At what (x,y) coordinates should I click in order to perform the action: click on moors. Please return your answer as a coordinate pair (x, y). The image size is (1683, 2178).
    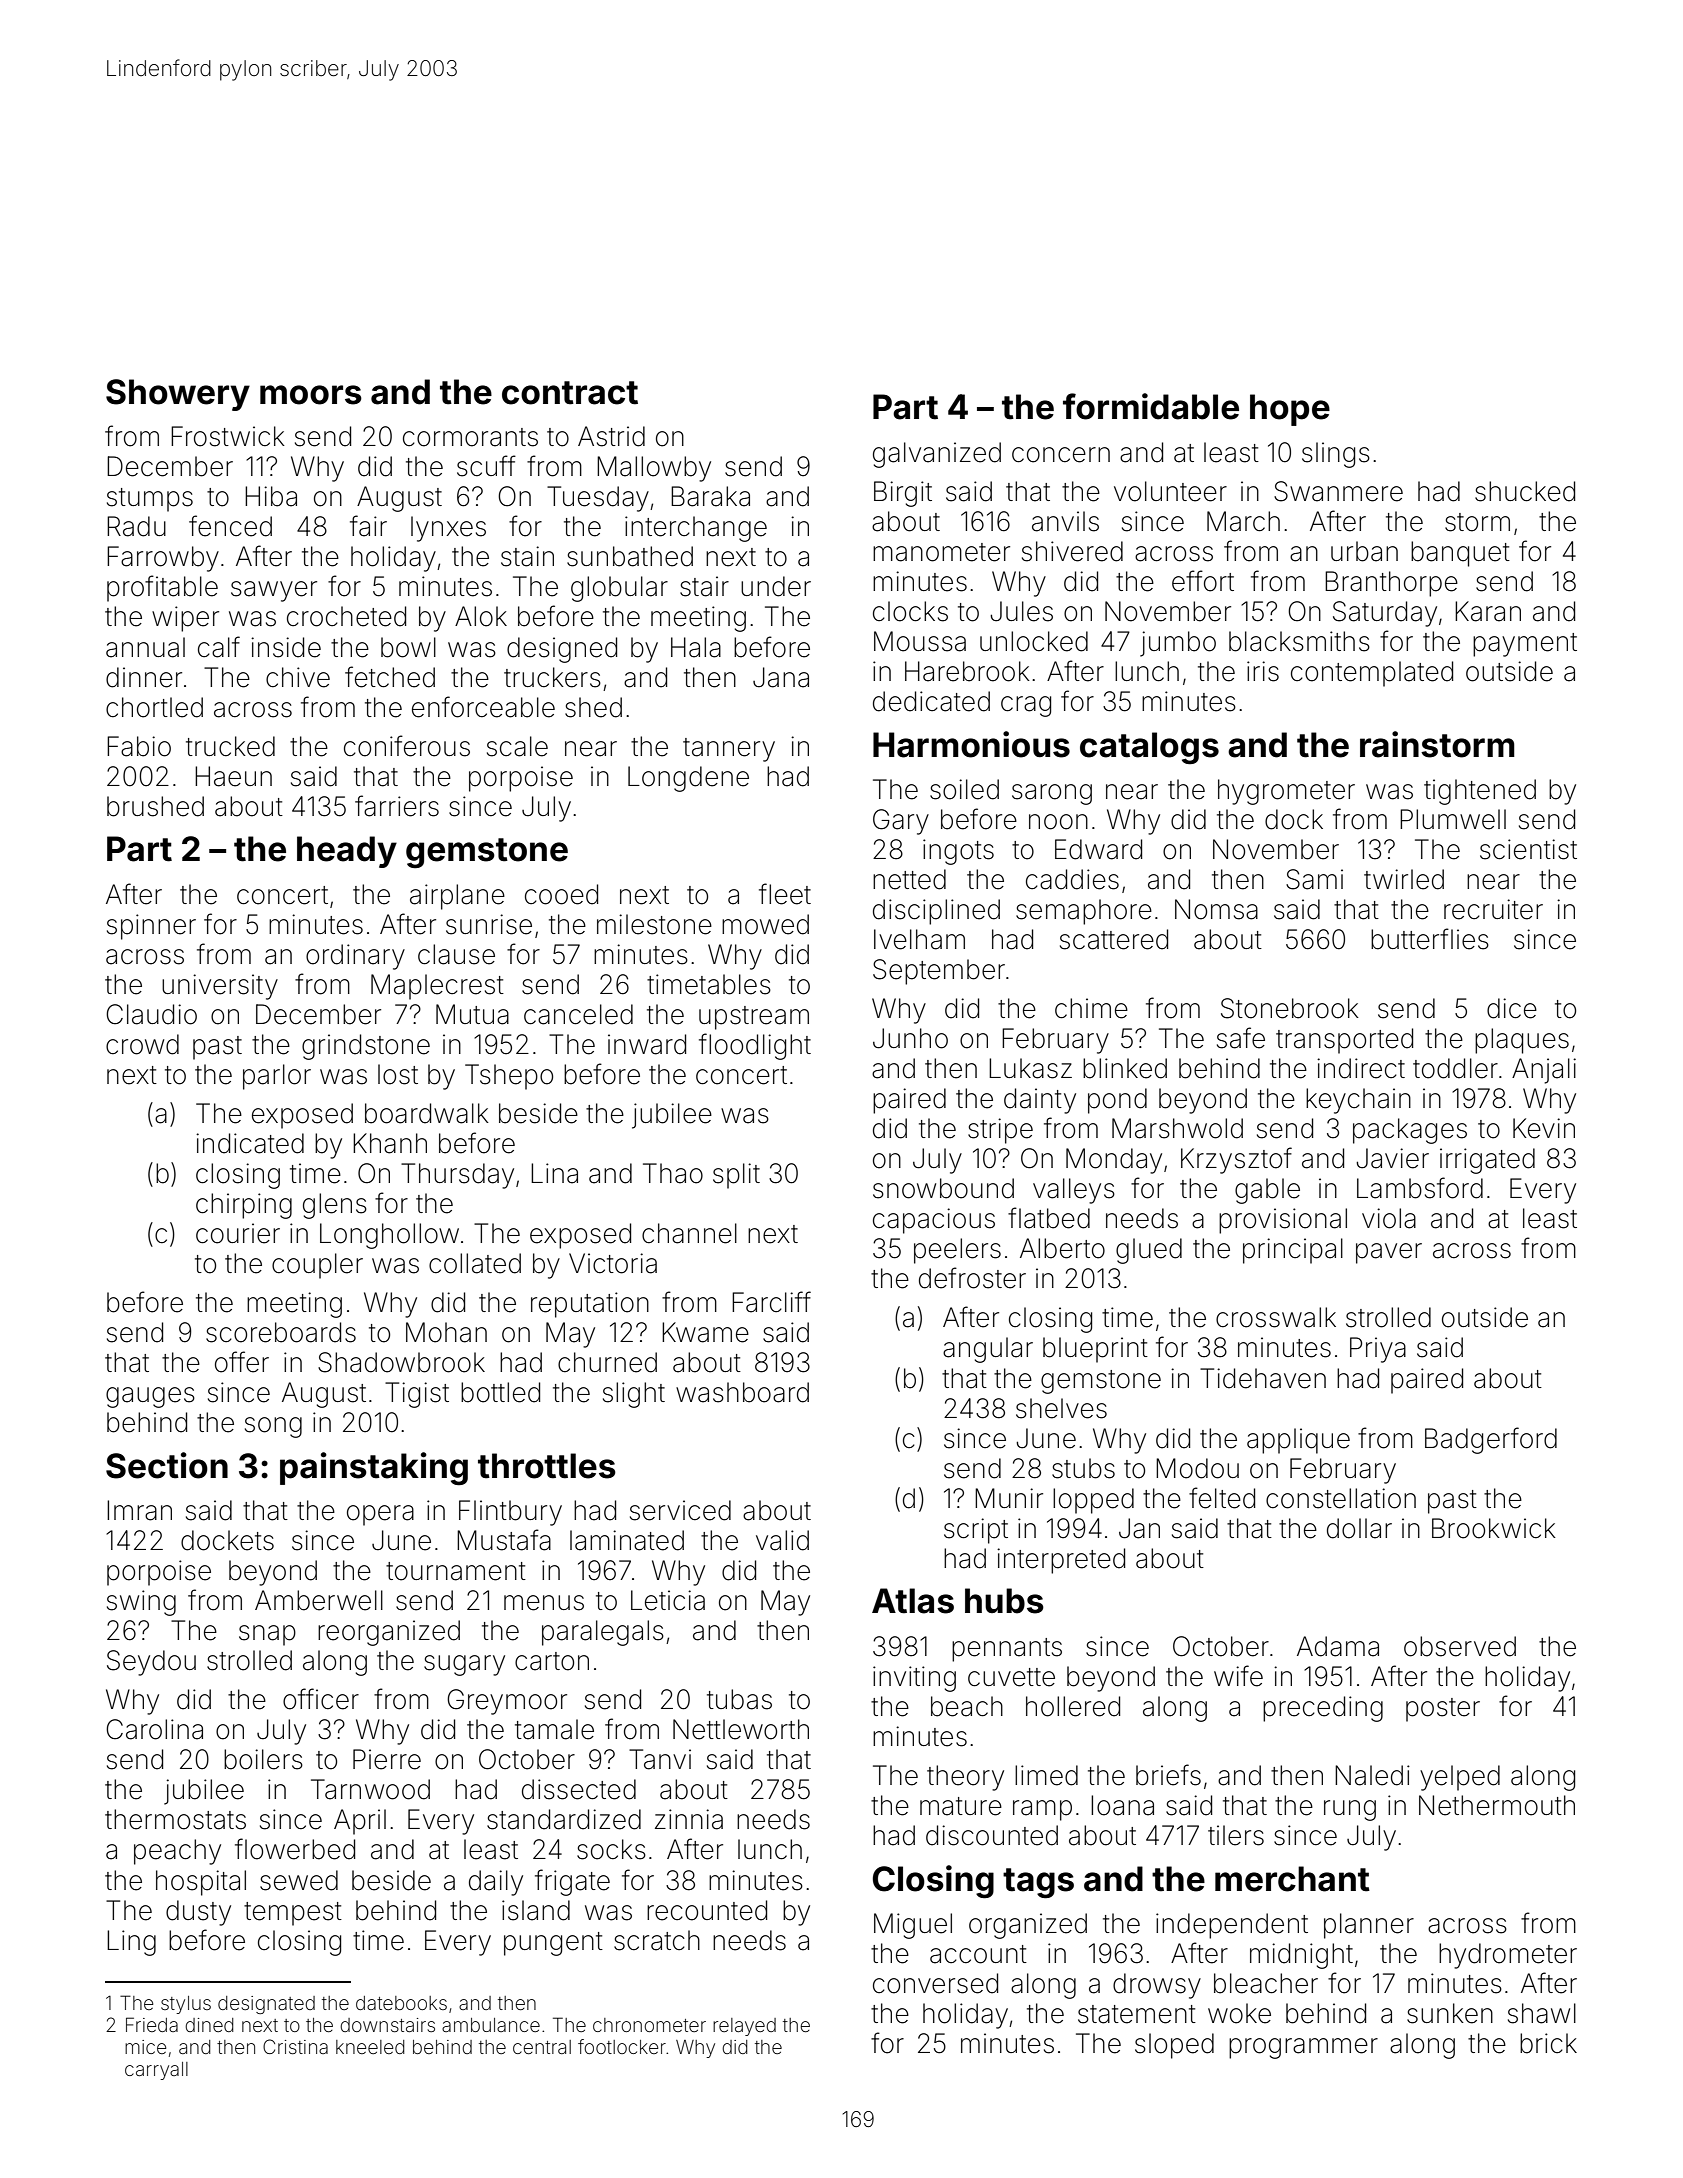
    Looking at the image, I should click on (311, 395).
